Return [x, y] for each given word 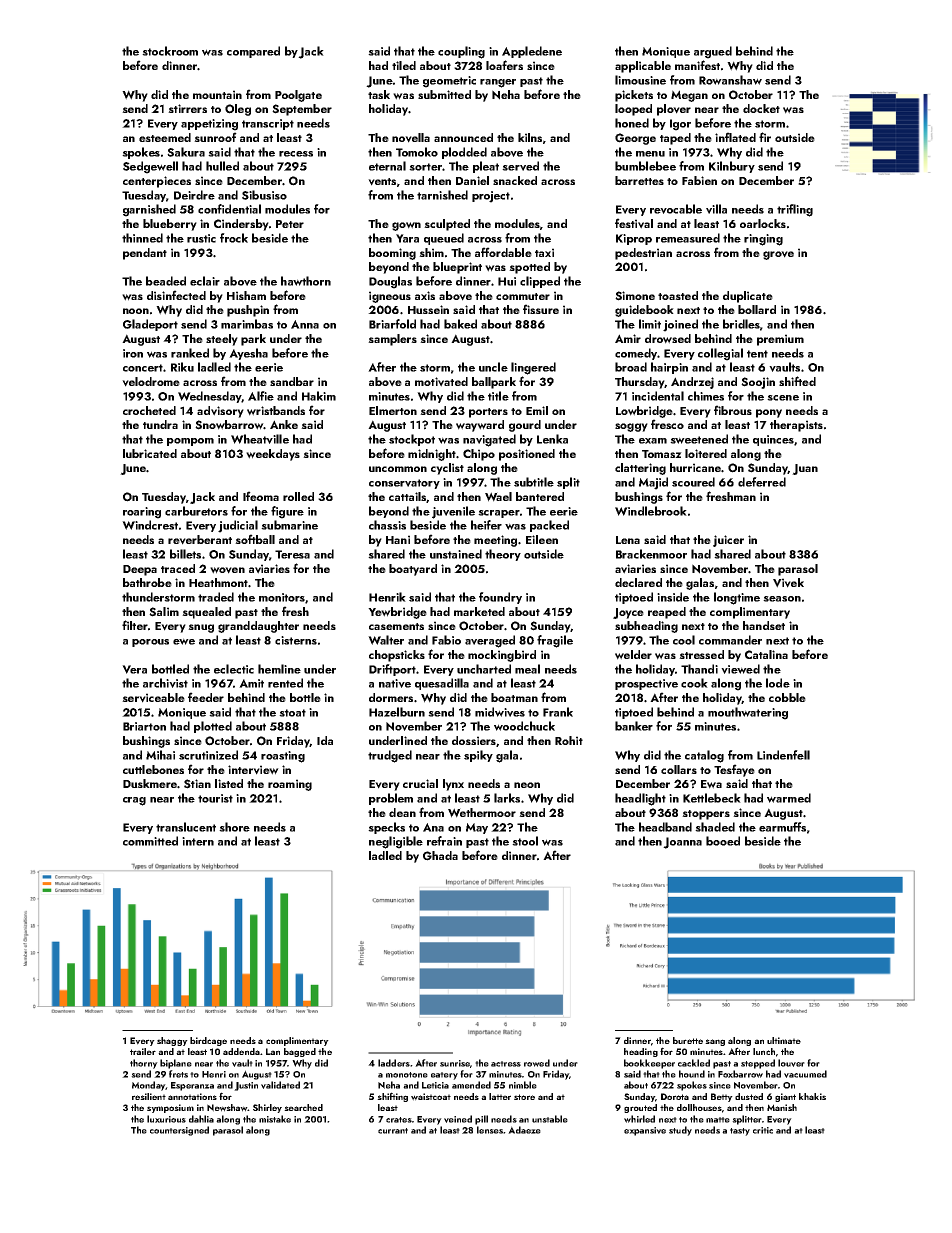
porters [488, 413]
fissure [541, 309]
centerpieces [157, 182]
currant [393, 1131]
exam [653, 441]
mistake [275, 1119]
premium [780, 340]
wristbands [276, 411]
